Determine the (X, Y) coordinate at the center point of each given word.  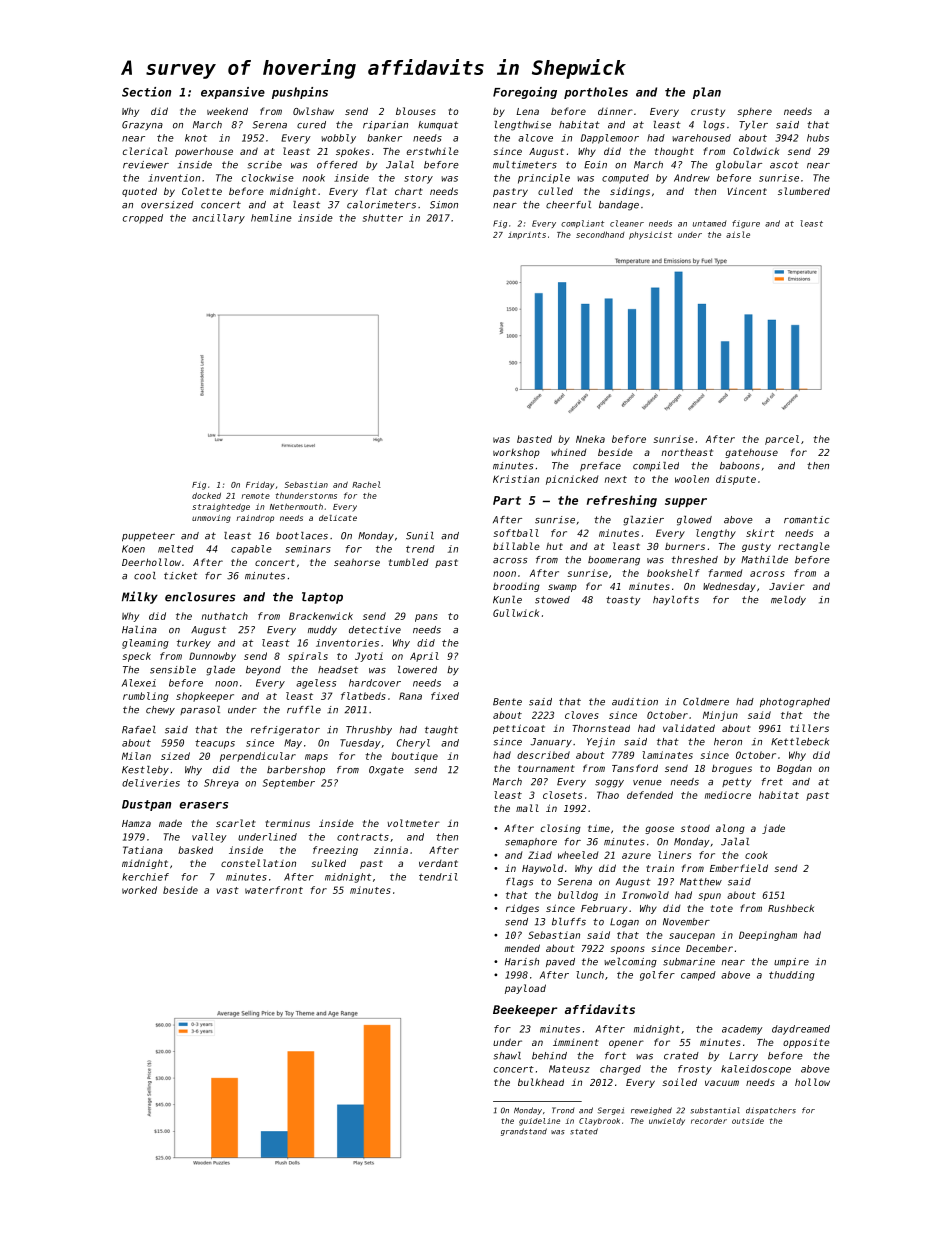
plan (707, 93)
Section (146, 92)
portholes (596, 93)
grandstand (524, 1132)
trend (420, 549)
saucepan (692, 937)
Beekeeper (525, 1011)
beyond (263, 671)
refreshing (622, 501)
